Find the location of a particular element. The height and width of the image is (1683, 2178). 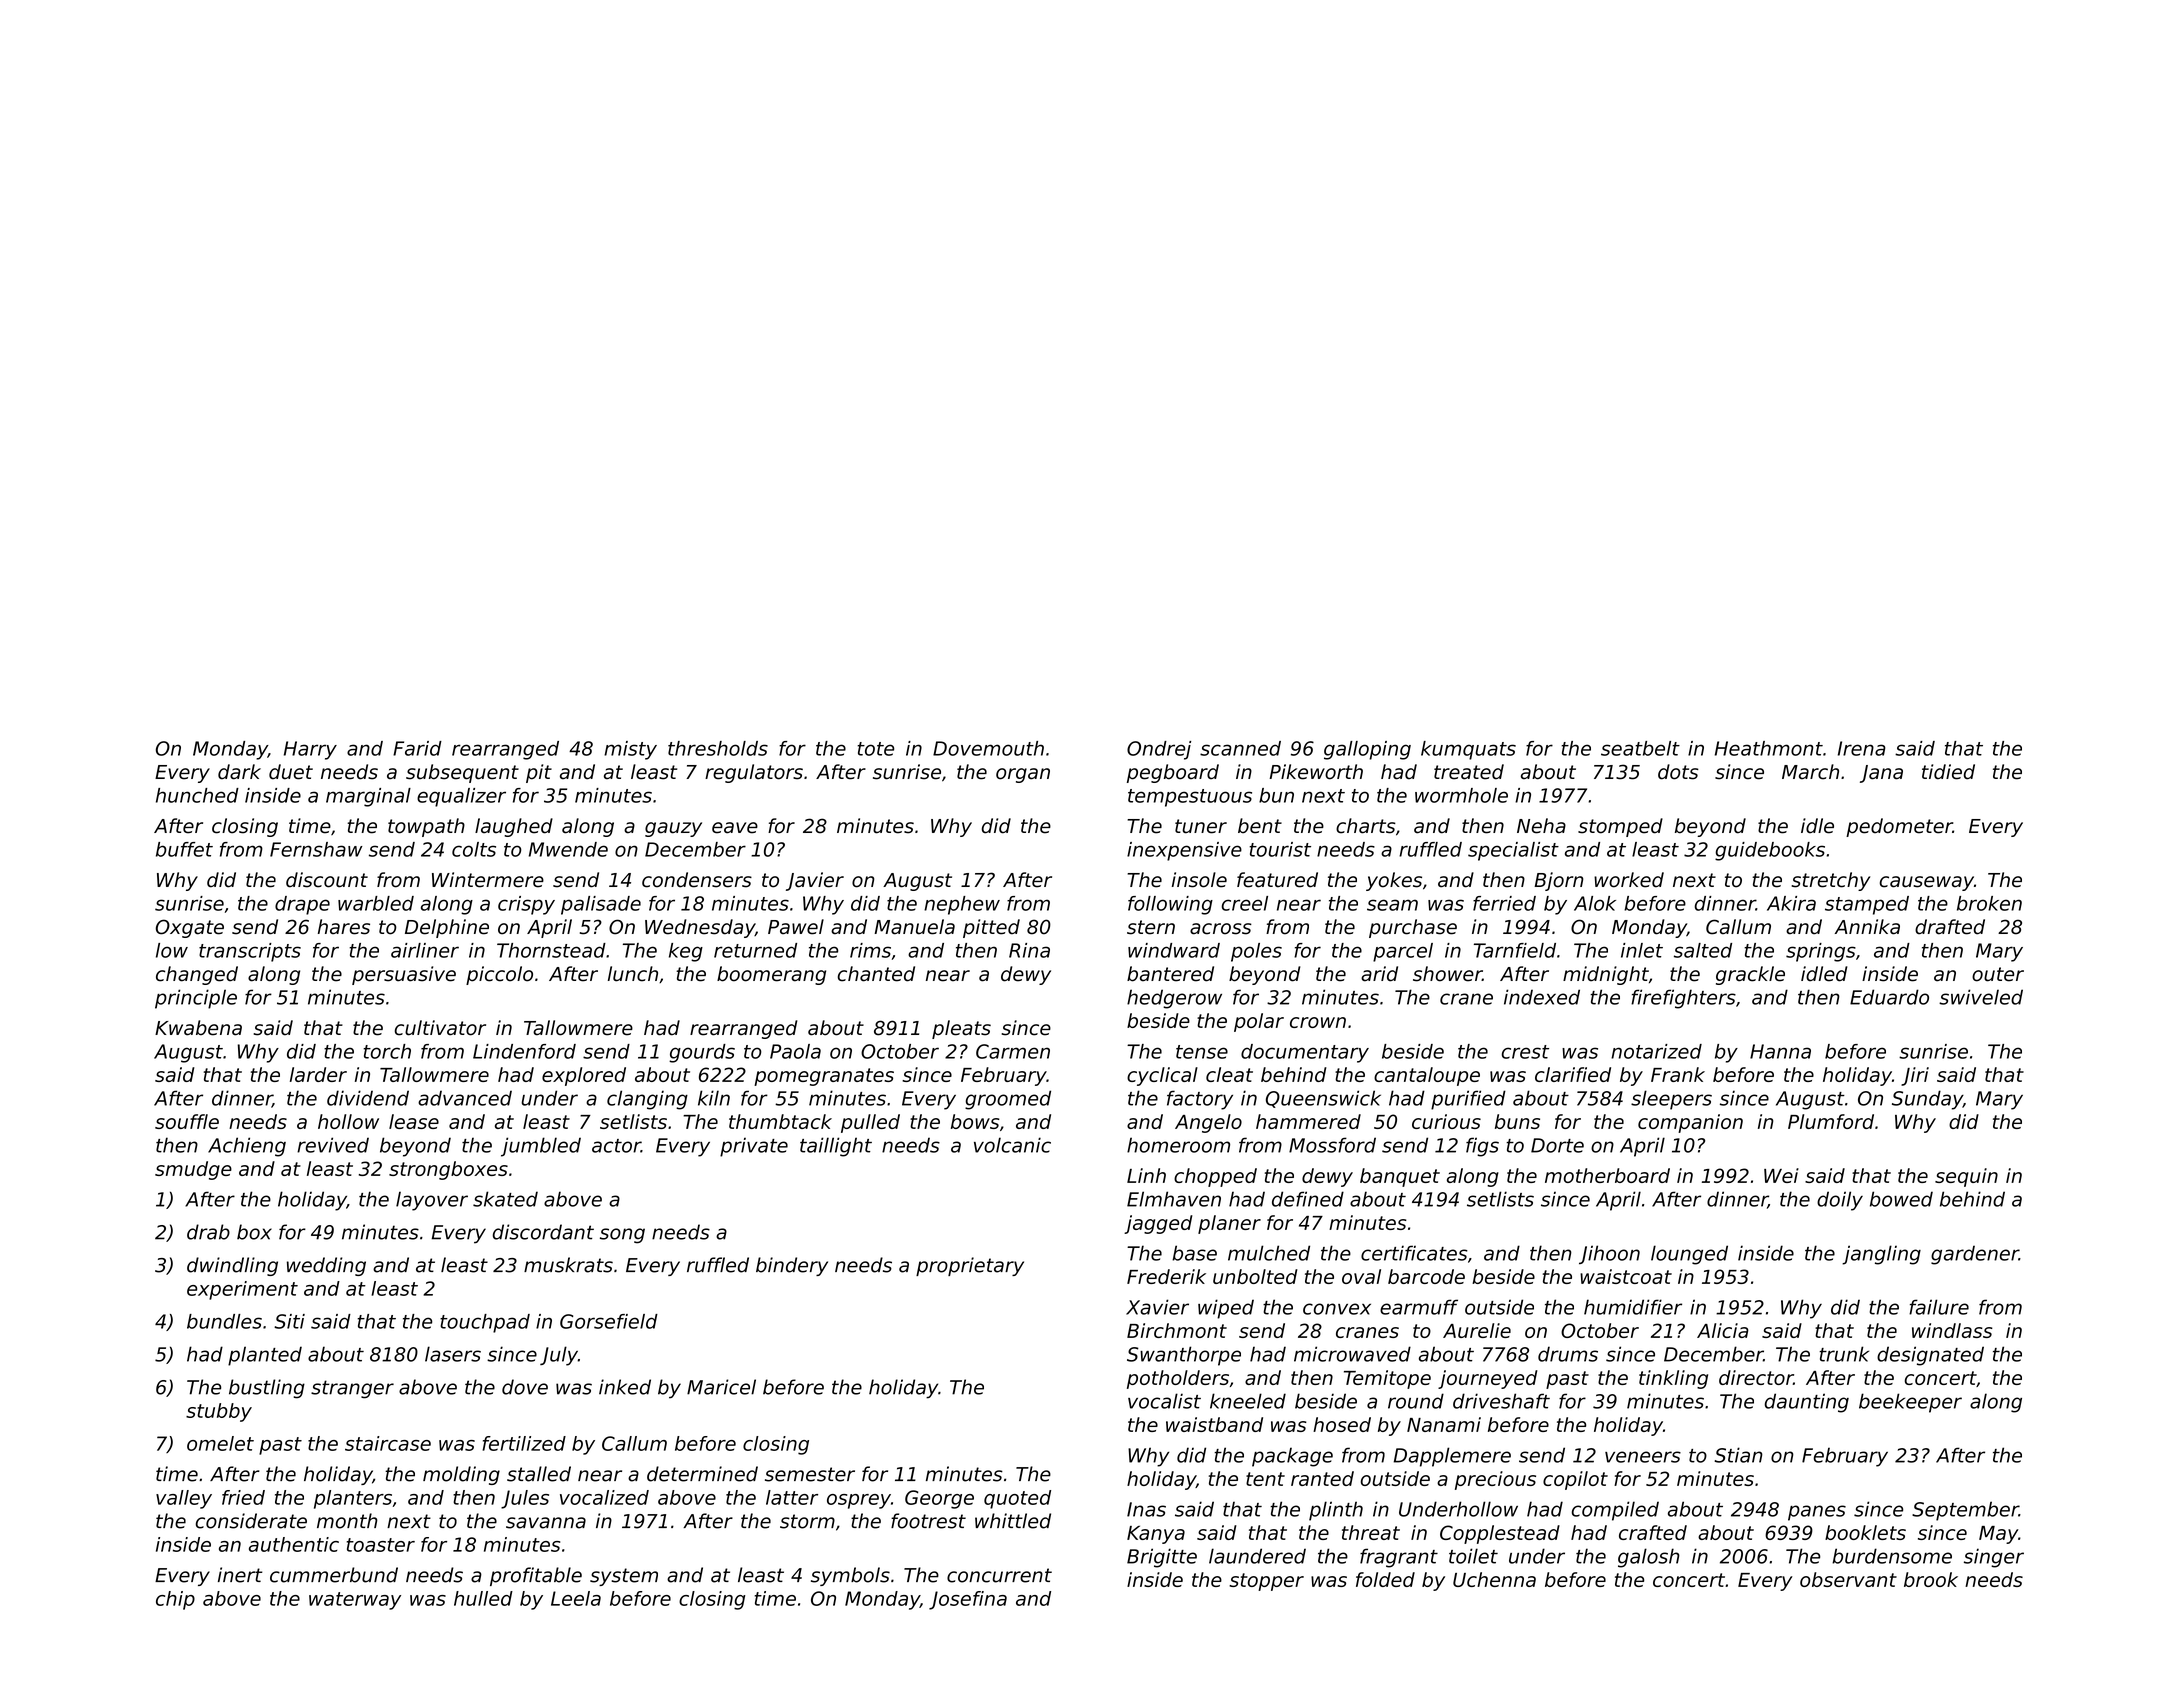

misty is located at coordinates (630, 750).
